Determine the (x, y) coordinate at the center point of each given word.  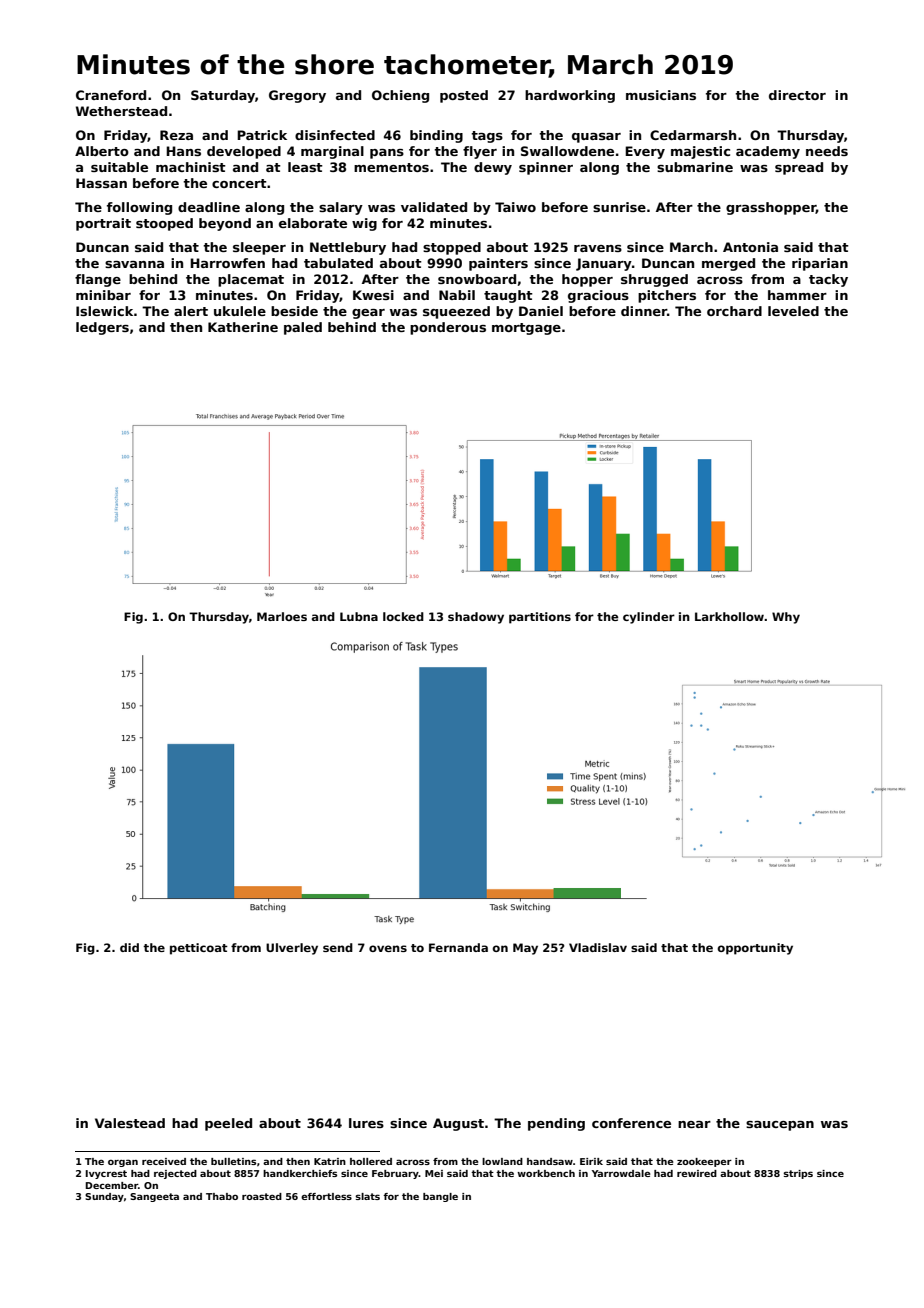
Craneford (111, 95)
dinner (644, 311)
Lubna (359, 616)
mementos (391, 167)
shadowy (476, 618)
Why (786, 618)
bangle (440, 1197)
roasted (262, 1196)
